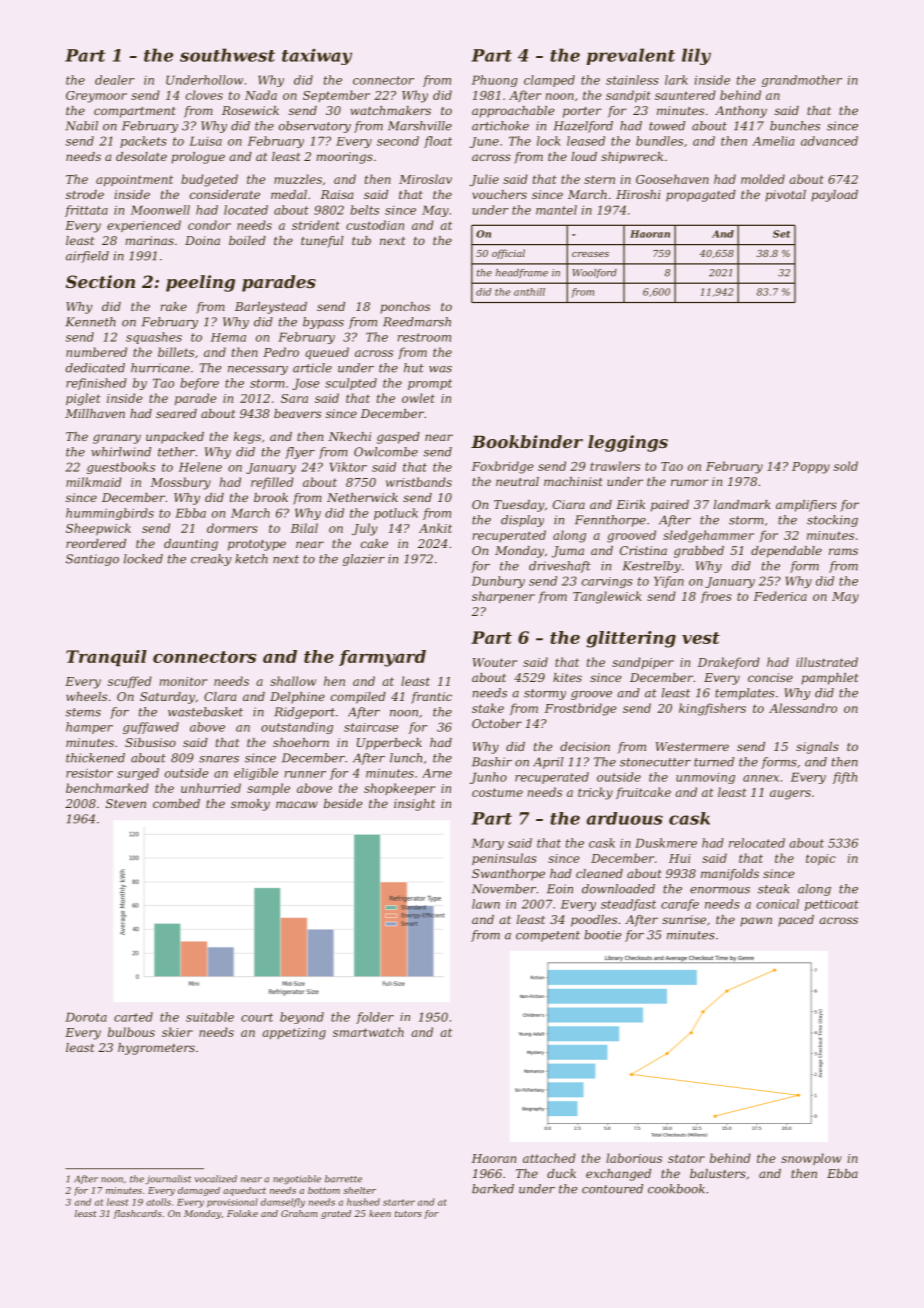  Describe the element at coordinates (137, 1214) in the image. I see `flashcards` at that location.
